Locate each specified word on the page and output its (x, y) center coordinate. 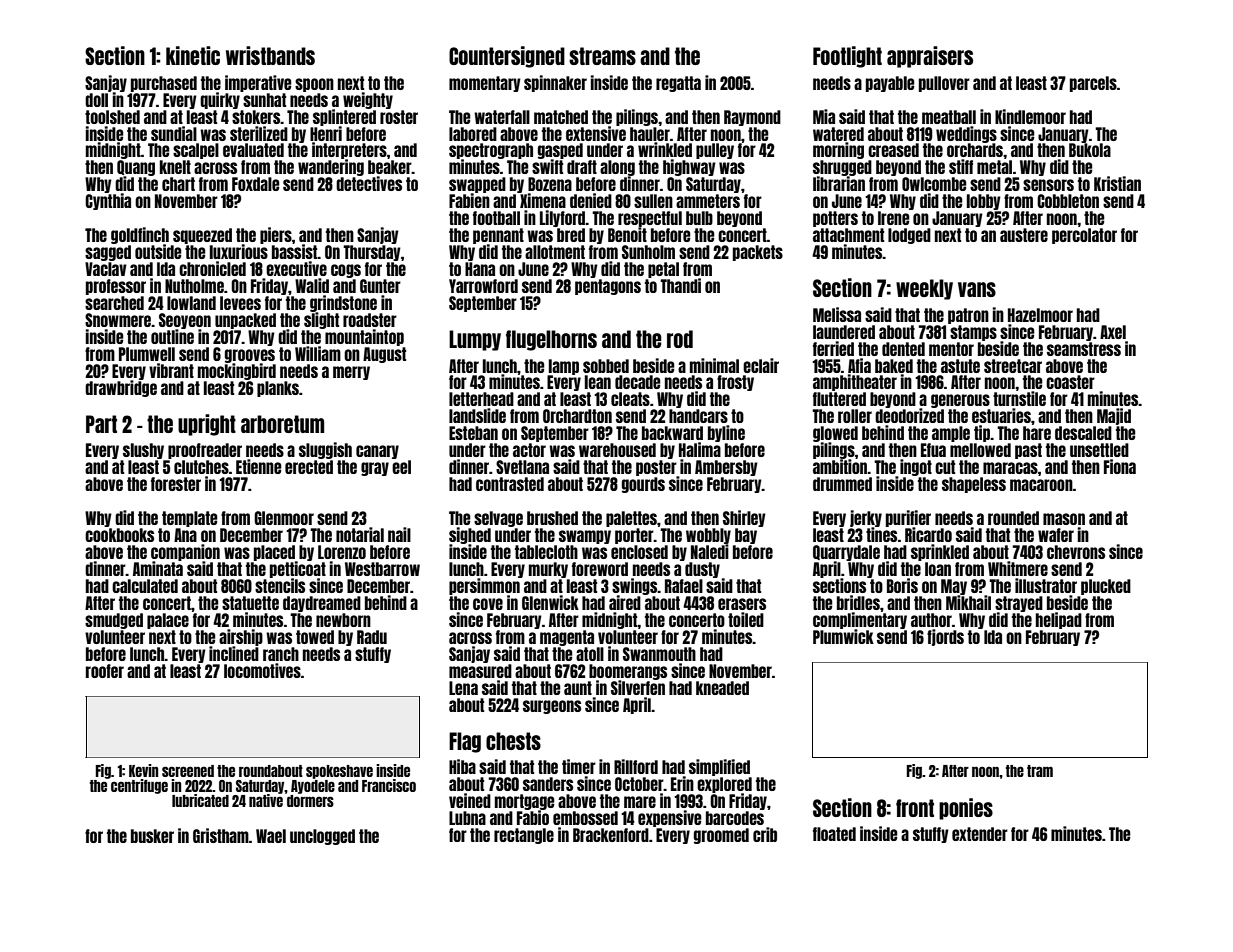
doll (96, 100)
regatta (678, 84)
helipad (1059, 620)
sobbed (606, 366)
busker (152, 836)
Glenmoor (284, 518)
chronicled (212, 268)
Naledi (710, 551)
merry (351, 373)
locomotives (262, 670)
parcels (1093, 84)
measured (480, 671)
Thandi (680, 285)
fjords (945, 637)
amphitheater (855, 382)
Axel (1113, 332)
